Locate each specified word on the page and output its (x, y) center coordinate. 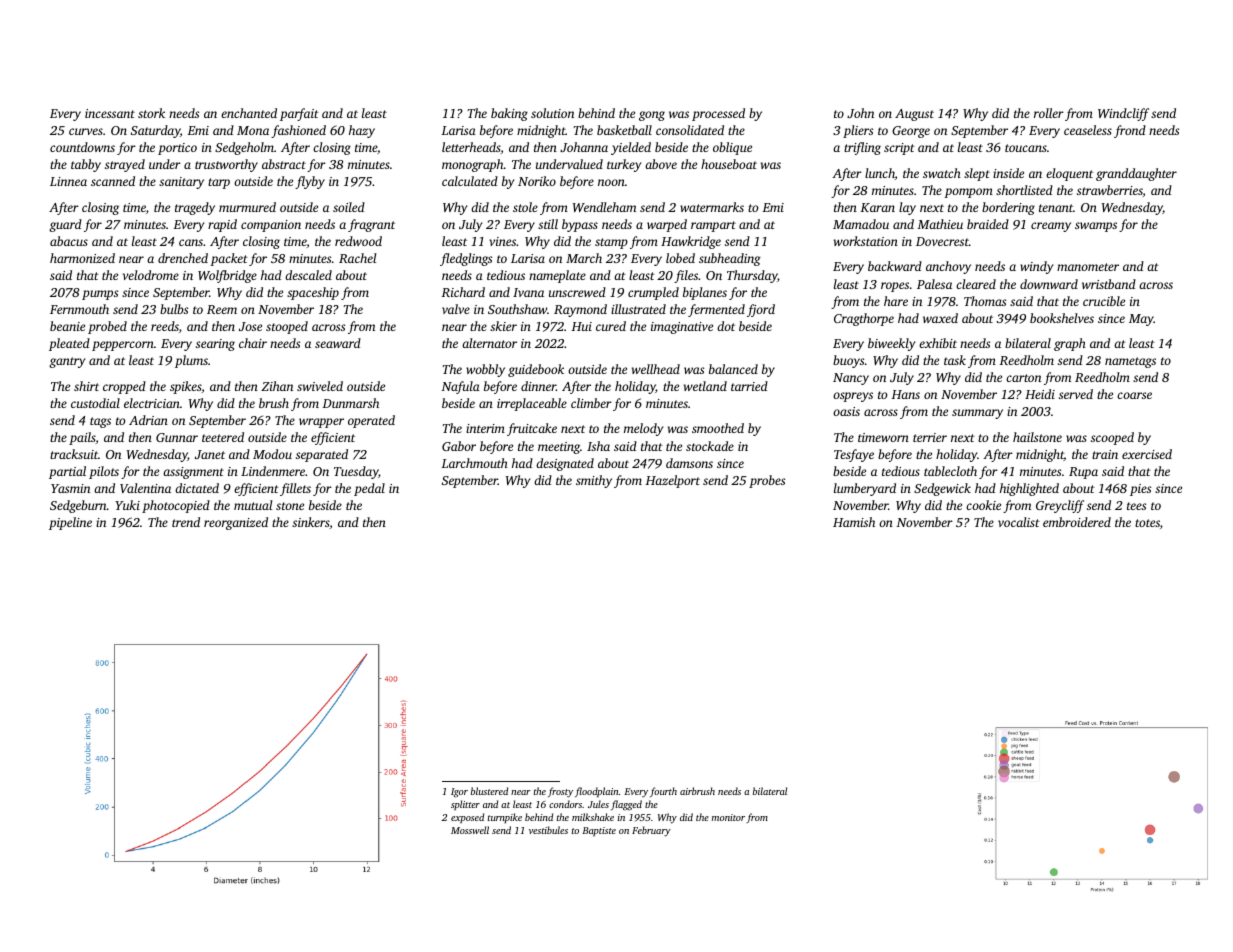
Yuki (127, 505)
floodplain (596, 792)
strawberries (1110, 190)
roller (1049, 113)
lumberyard (865, 489)
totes (1147, 523)
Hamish (854, 522)
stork (151, 113)
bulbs (174, 309)
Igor (459, 793)
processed (718, 114)
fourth (663, 792)
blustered (489, 791)
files (686, 276)
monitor (728, 817)
